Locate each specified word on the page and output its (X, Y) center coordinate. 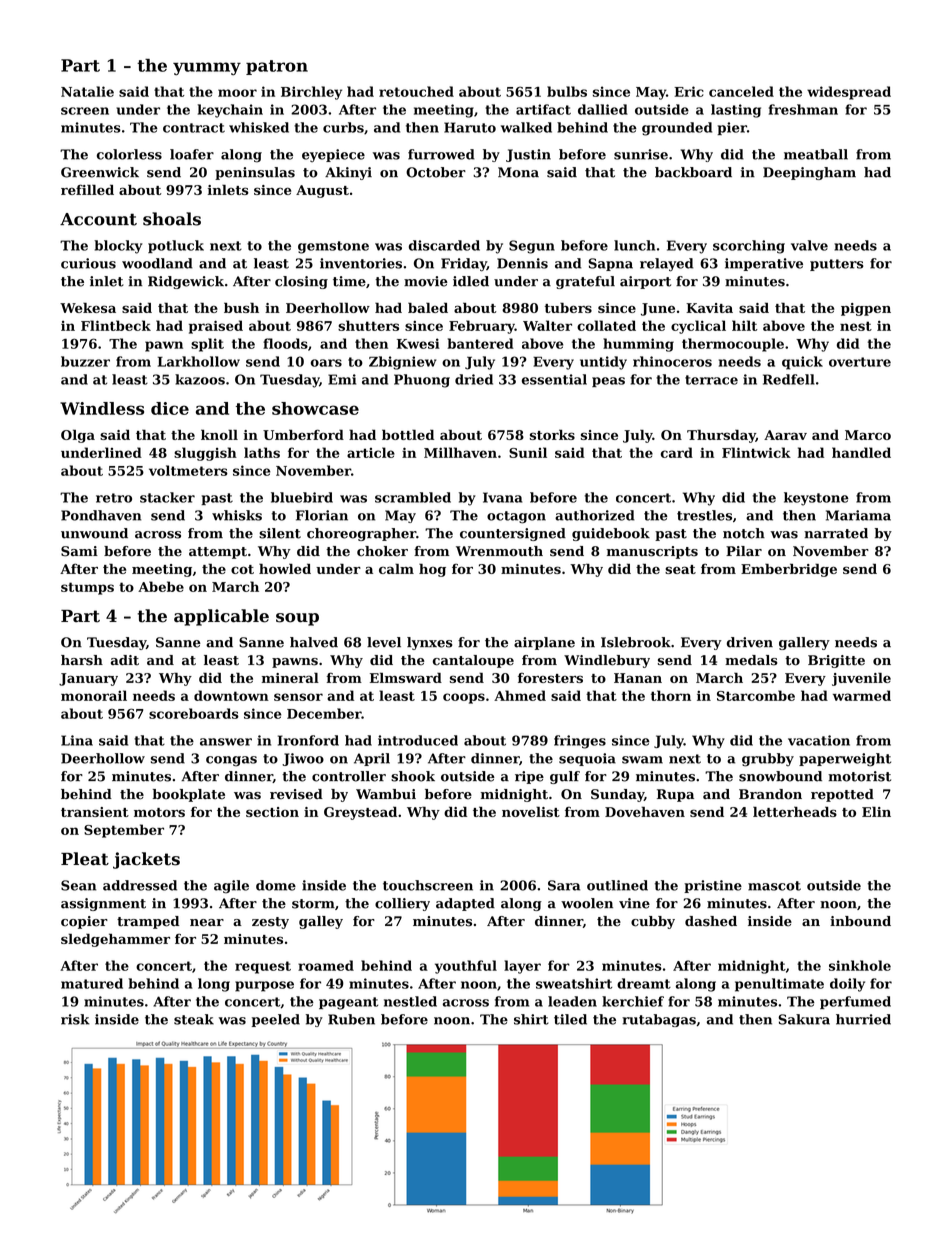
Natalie (87, 91)
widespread (849, 93)
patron (277, 67)
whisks (237, 515)
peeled (276, 1020)
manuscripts (652, 552)
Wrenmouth (499, 551)
